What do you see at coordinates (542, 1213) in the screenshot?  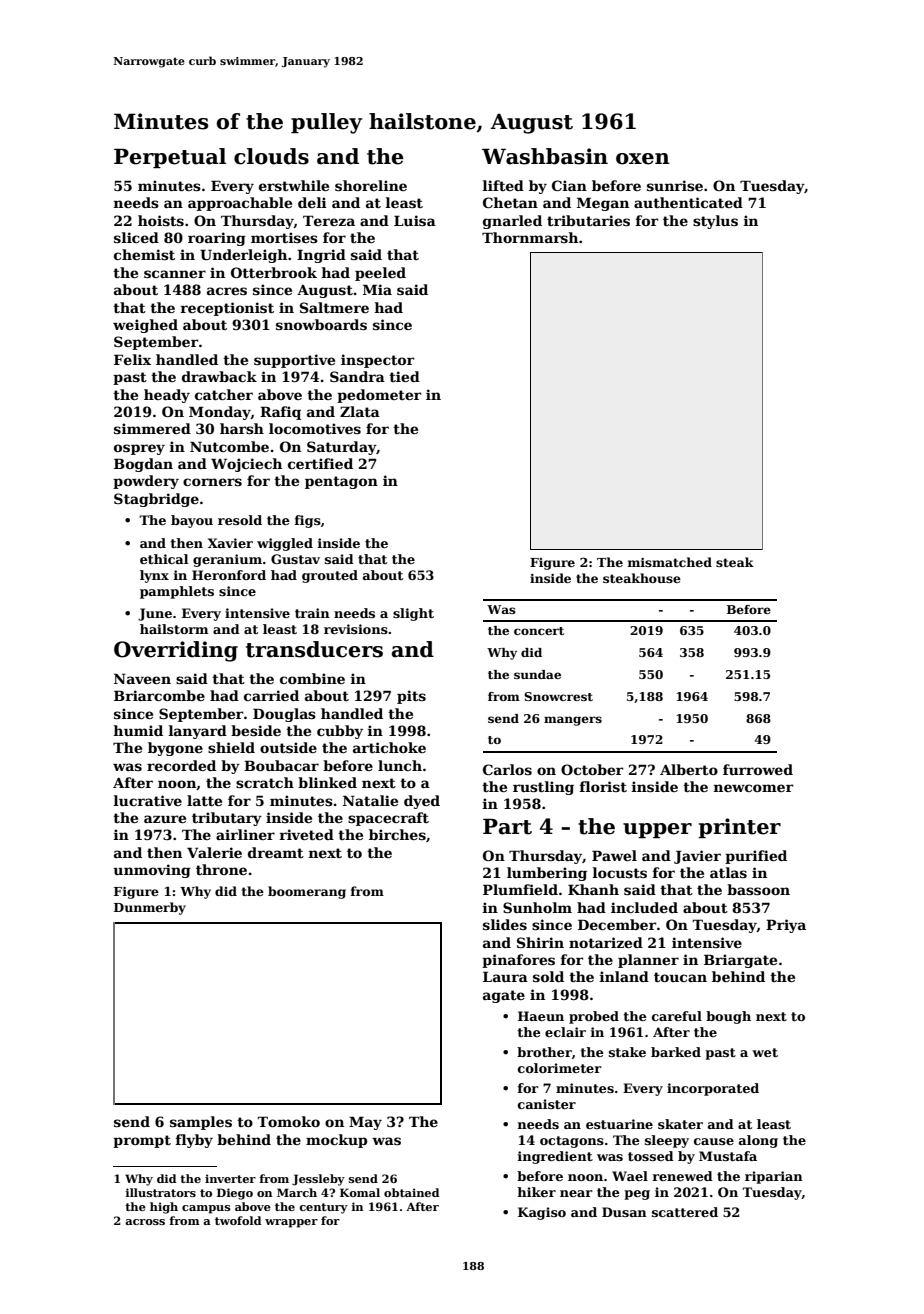 I see `Kagiso` at bounding box center [542, 1213].
